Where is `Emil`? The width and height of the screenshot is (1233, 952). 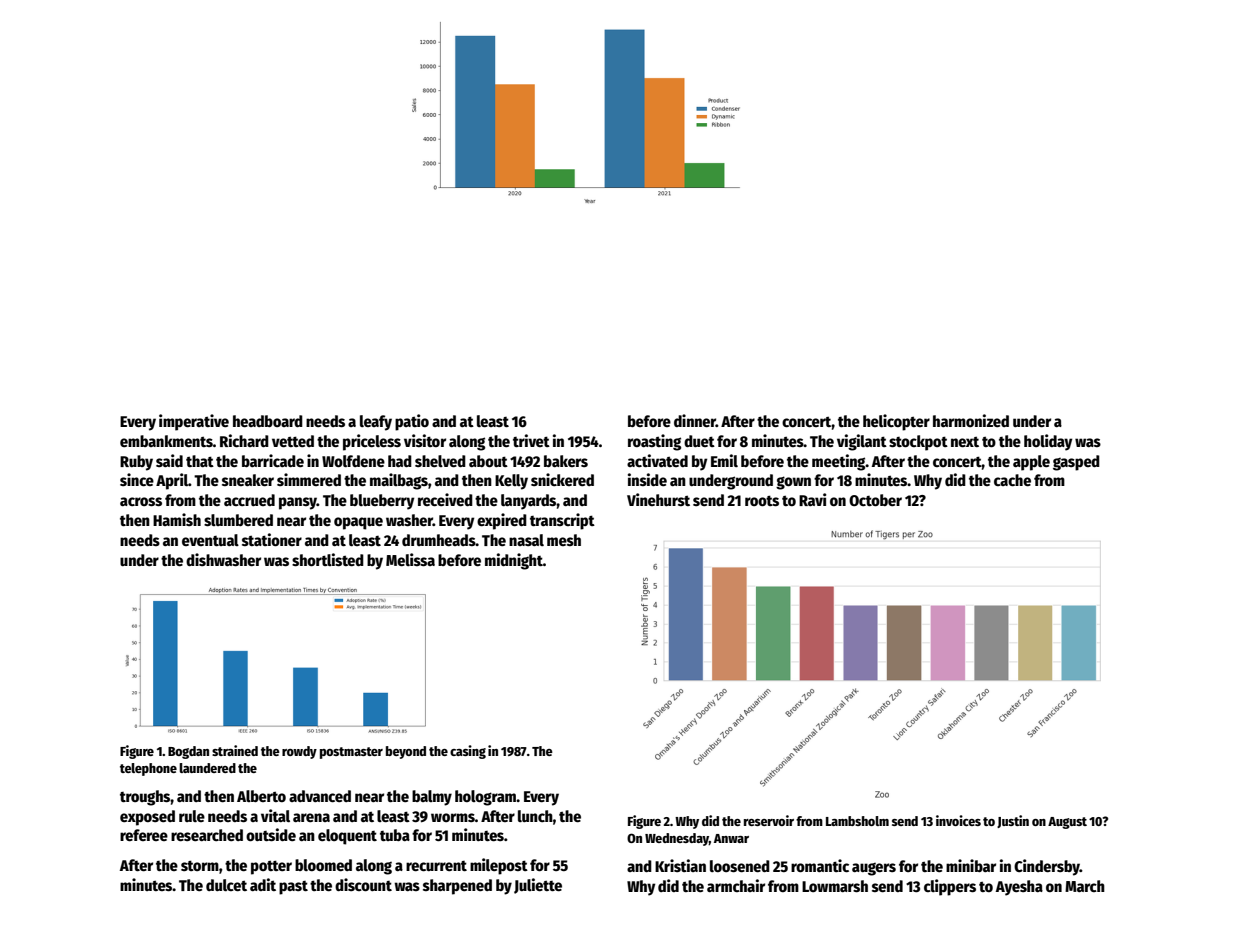 Emil is located at coordinates (724, 460).
